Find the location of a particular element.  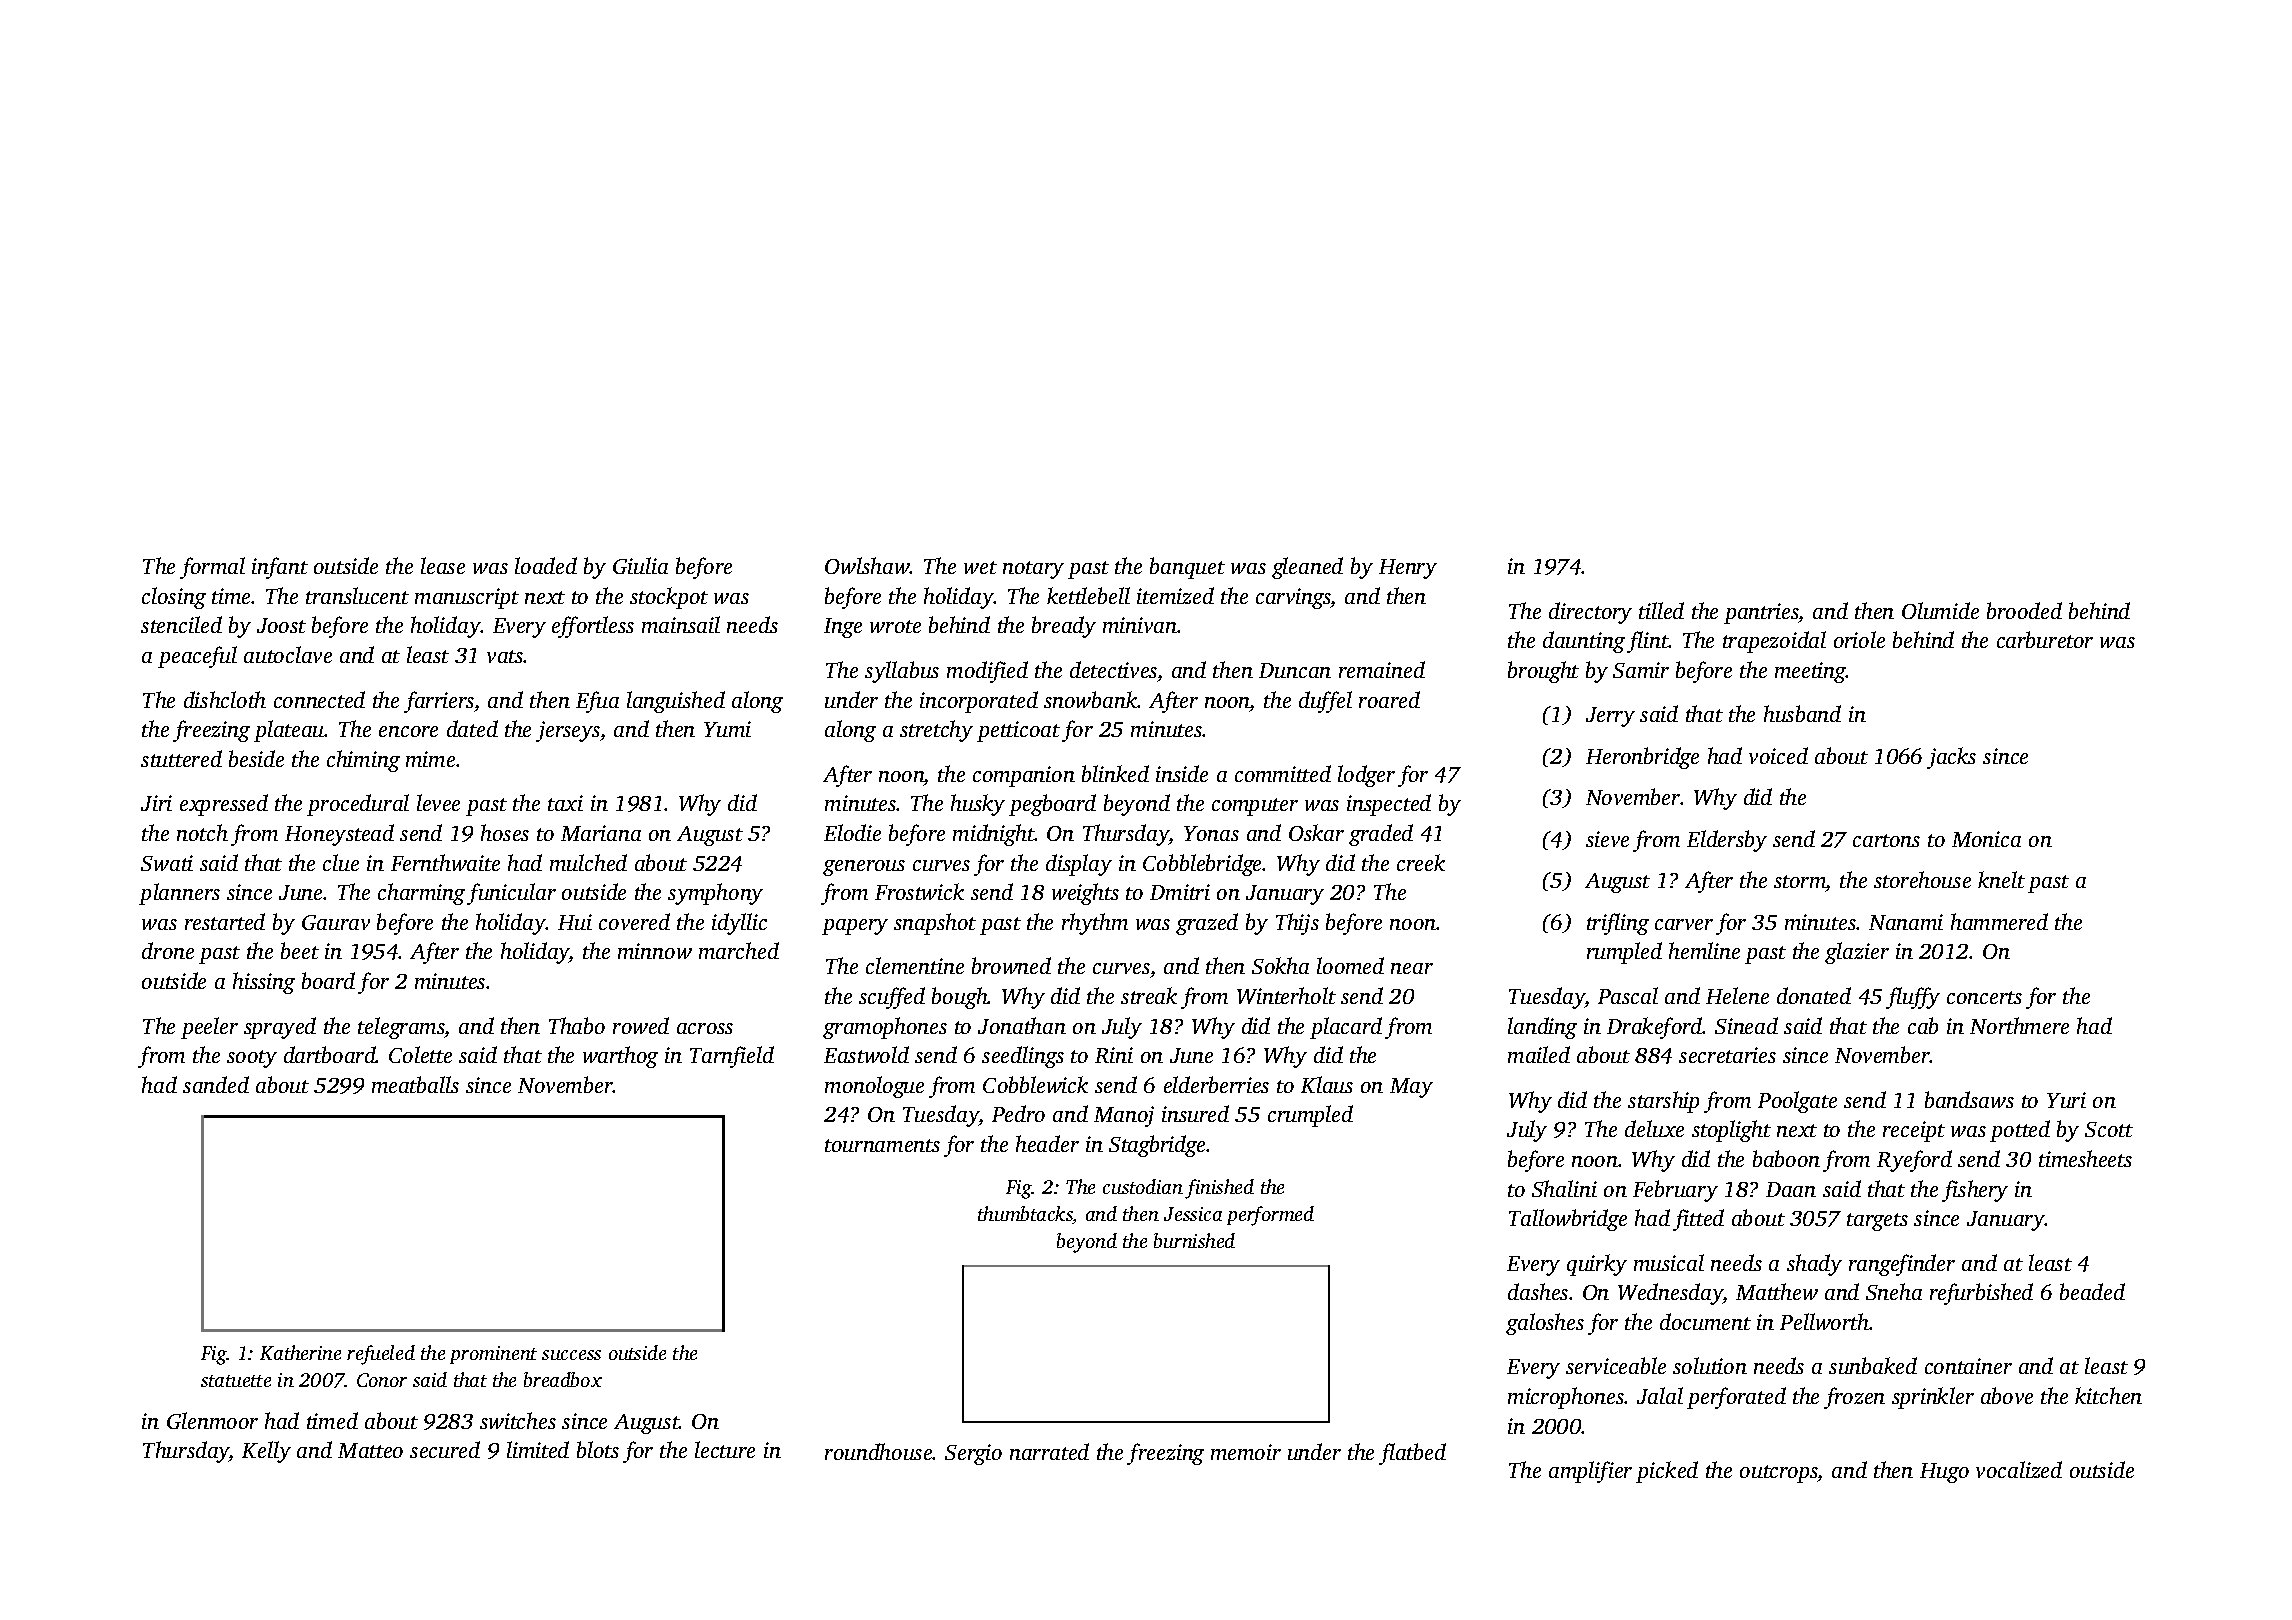

memoir is located at coordinates (1246, 1452).
